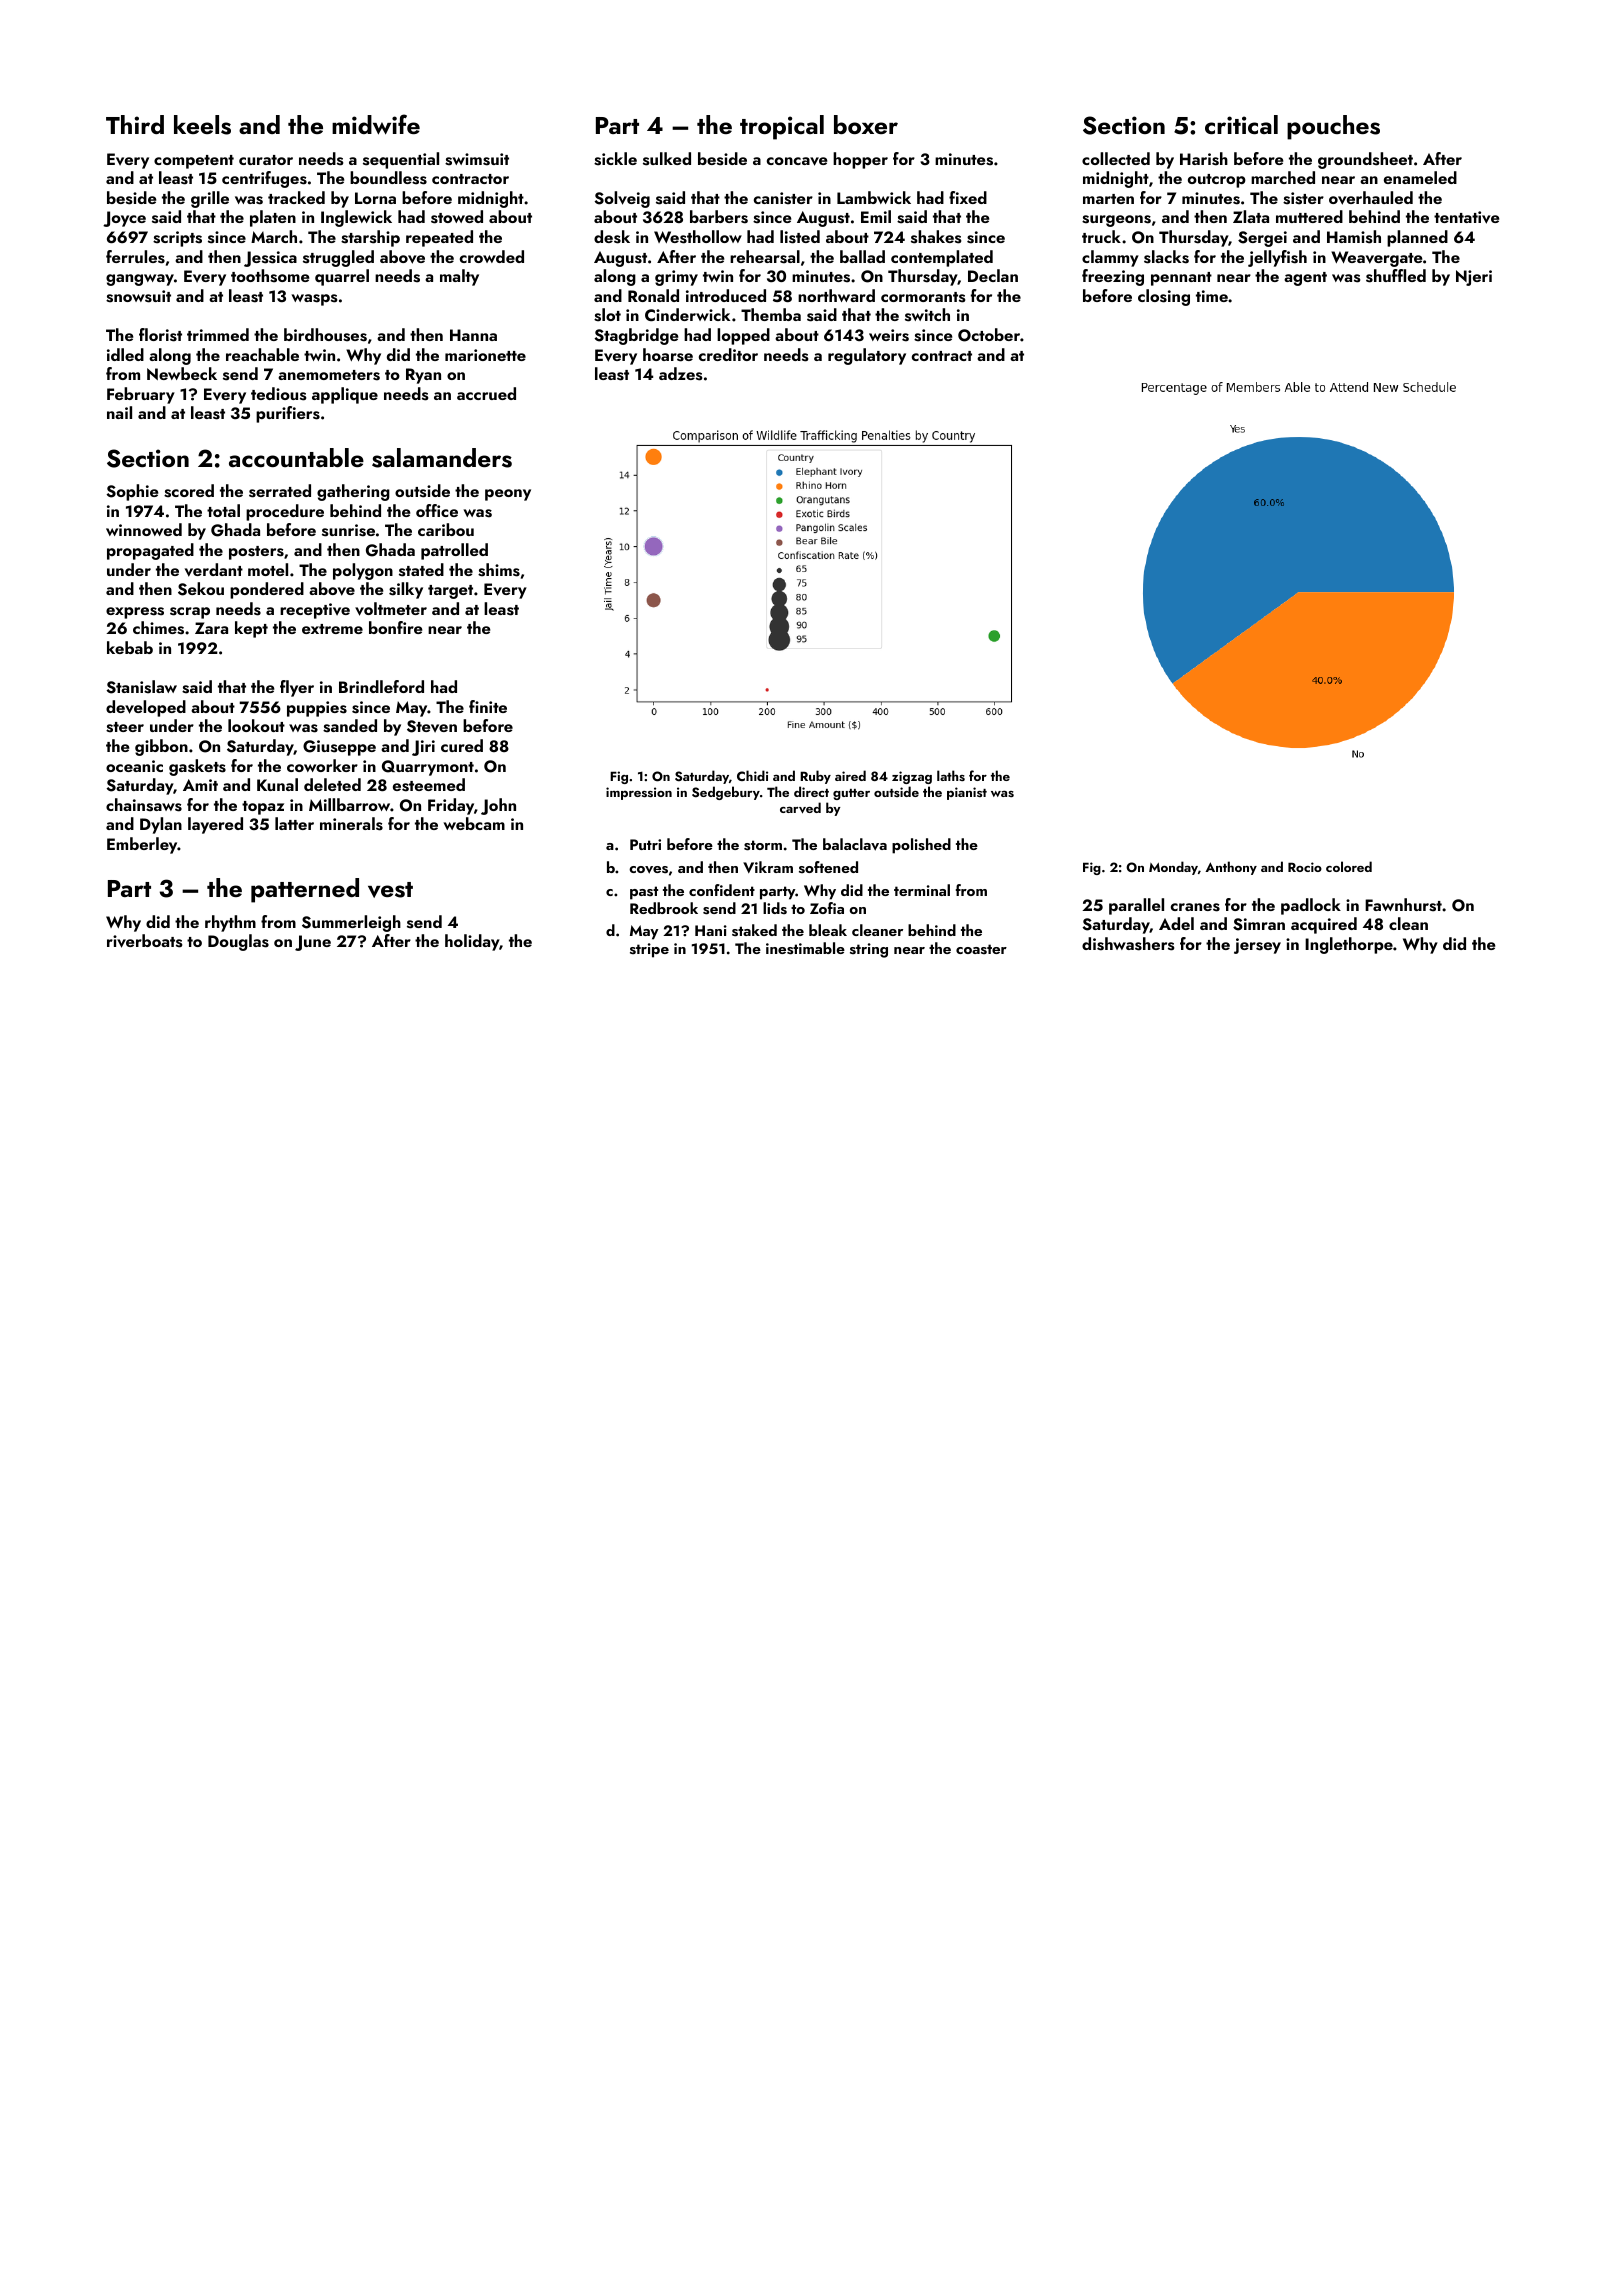 This screenshot has height=2292, width=1620. What do you see at coordinates (338, 258) in the screenshot?
I see `struggled` at bounding box center [338, 258].
